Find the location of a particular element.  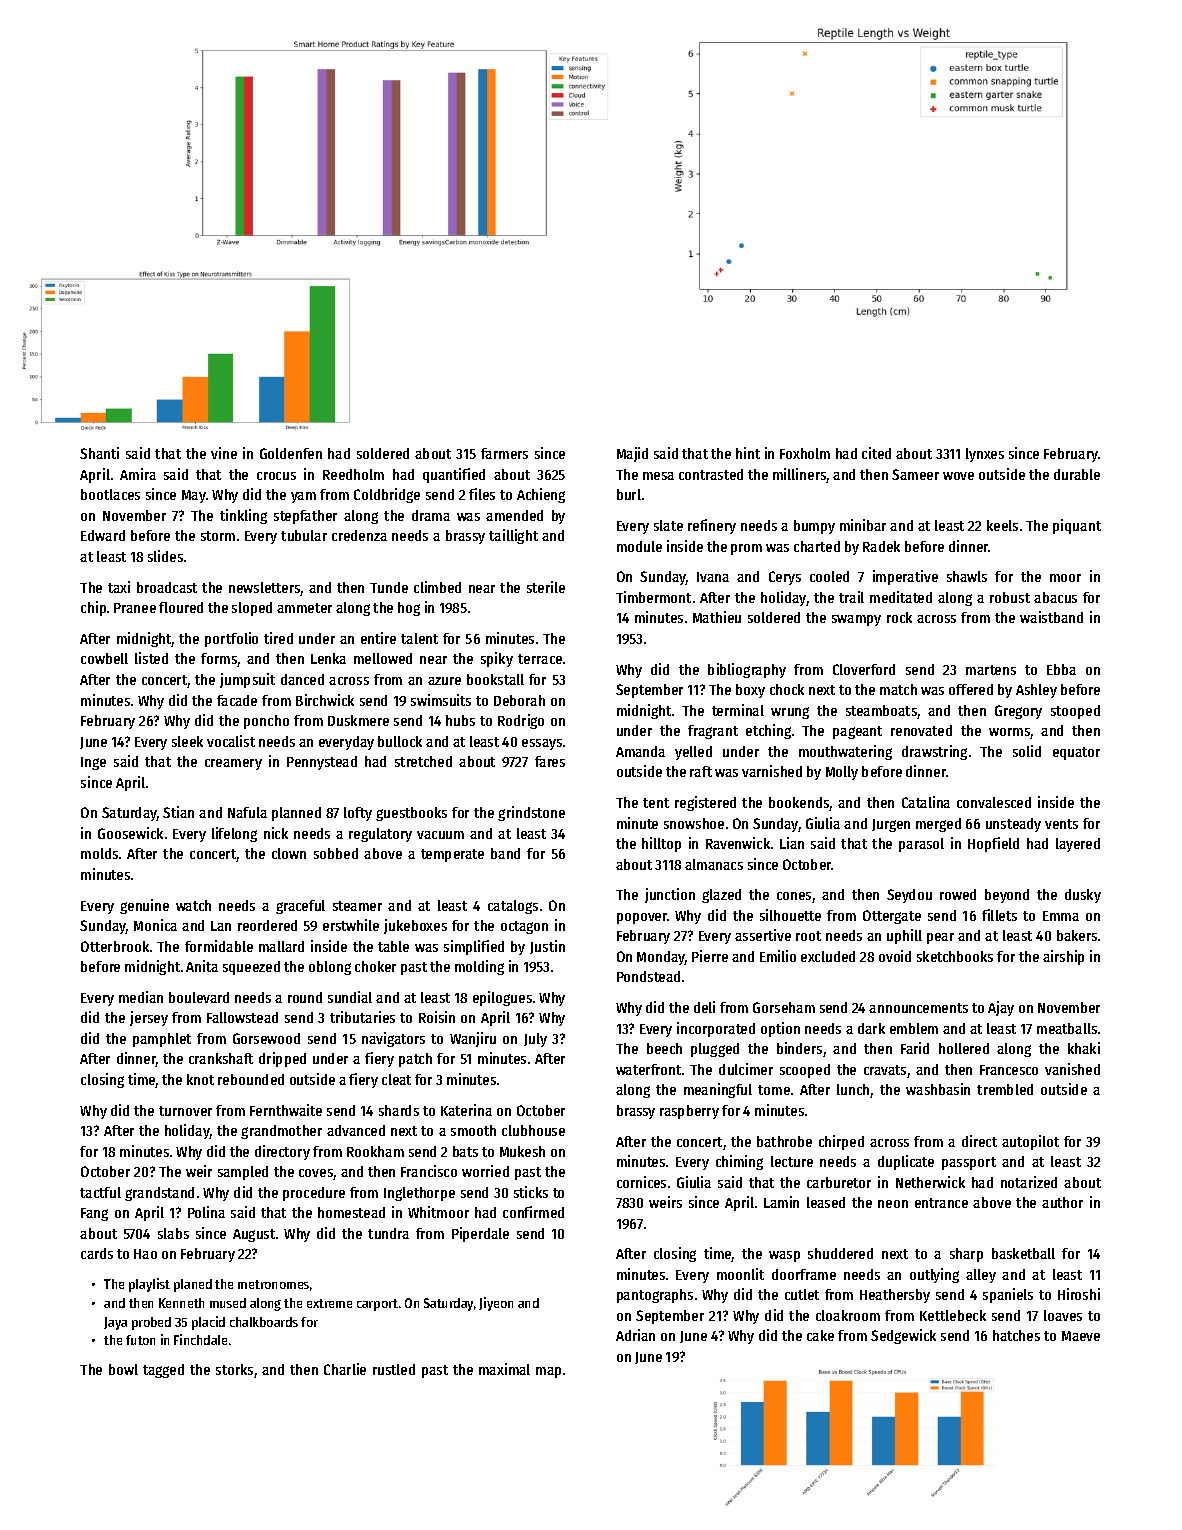

temperate is located at coordinates (452, 855).
